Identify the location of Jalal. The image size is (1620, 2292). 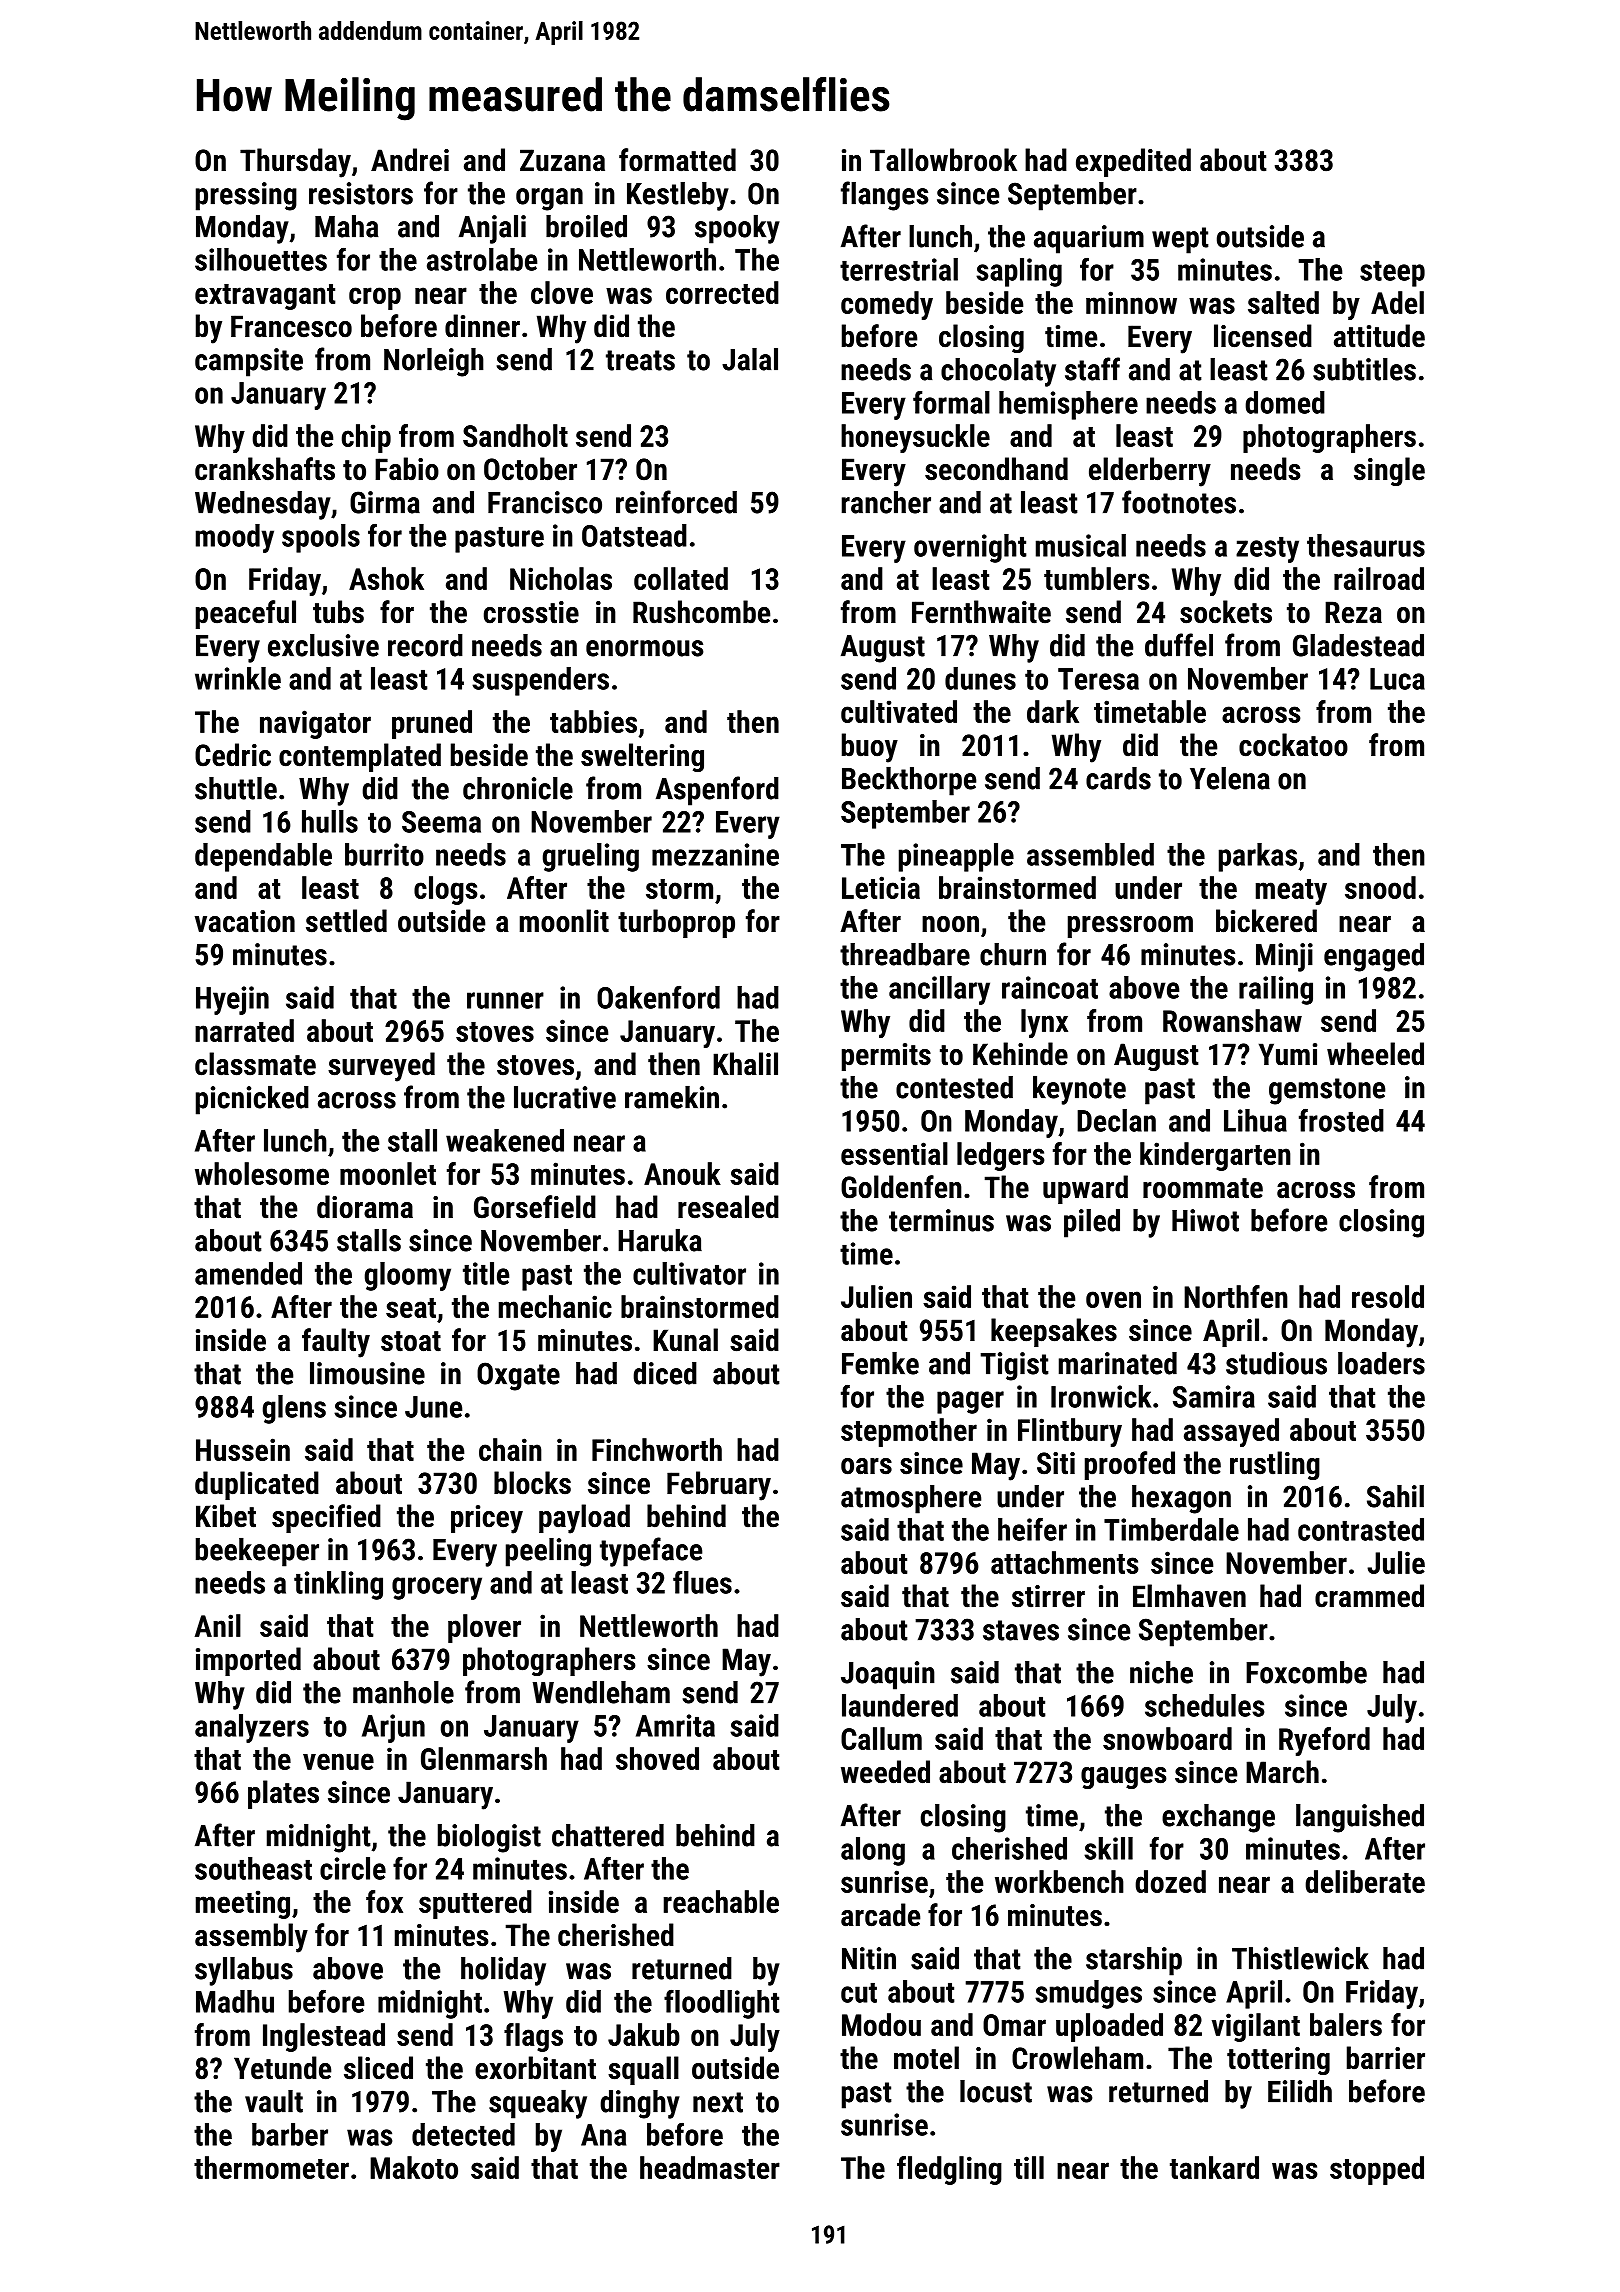
(750, 359).
